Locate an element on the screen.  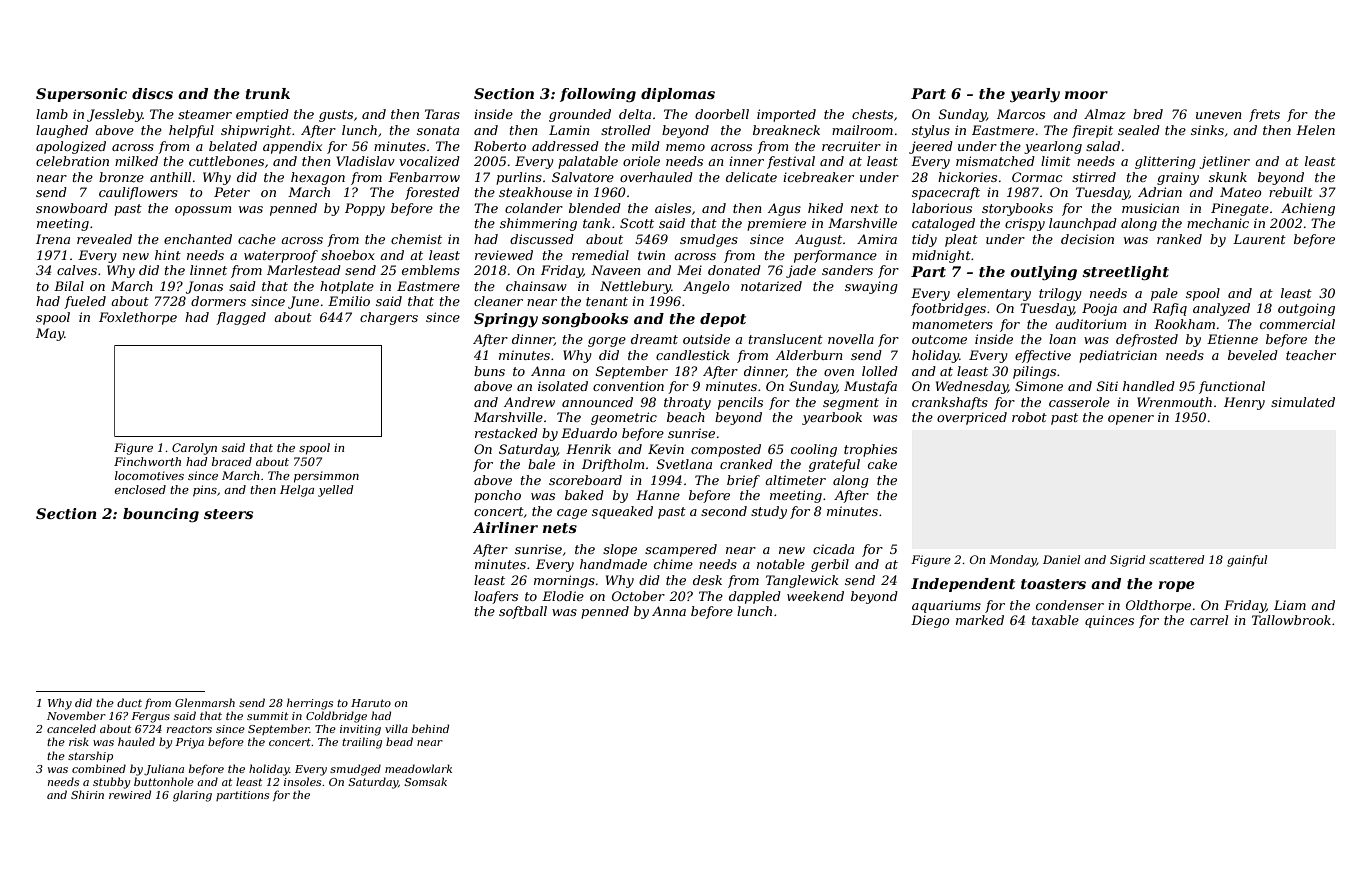
loafers is located at coordinates (496, 597).
